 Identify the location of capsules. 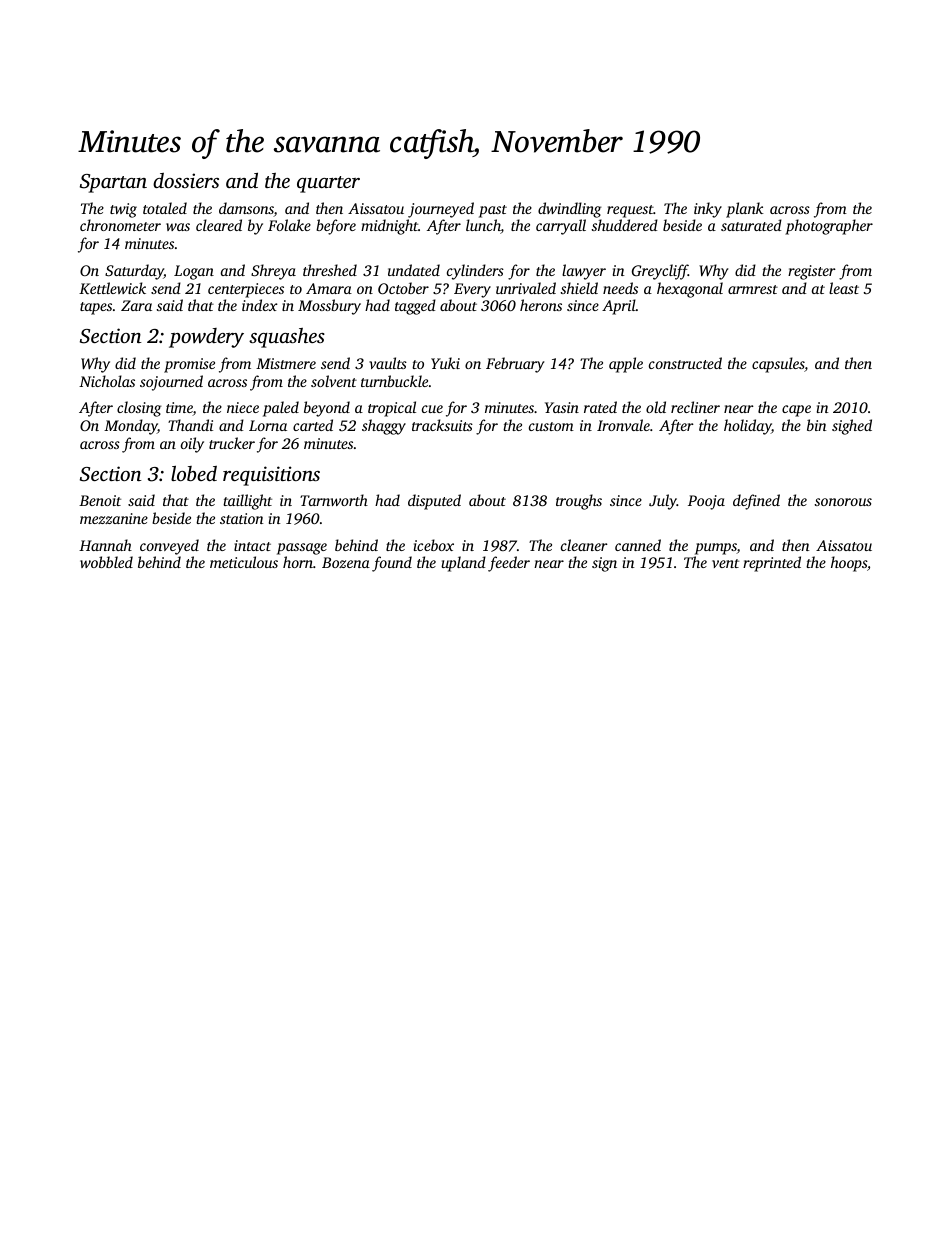
(778, 365).
